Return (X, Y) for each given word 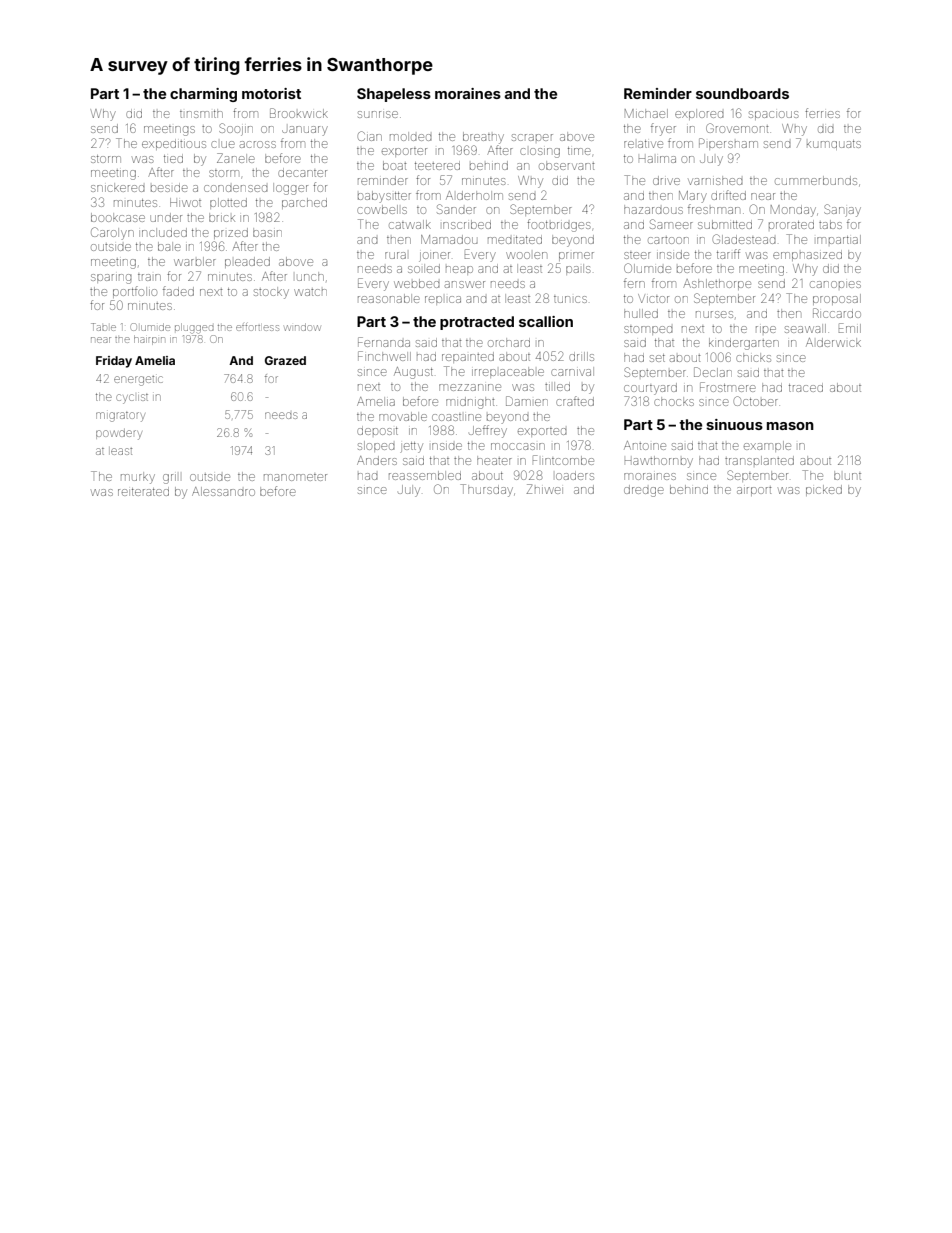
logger (290, 189)
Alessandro (223, 491)
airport (754, 491)
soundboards (742, 93)
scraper (532, 137)
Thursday (486, 490)
